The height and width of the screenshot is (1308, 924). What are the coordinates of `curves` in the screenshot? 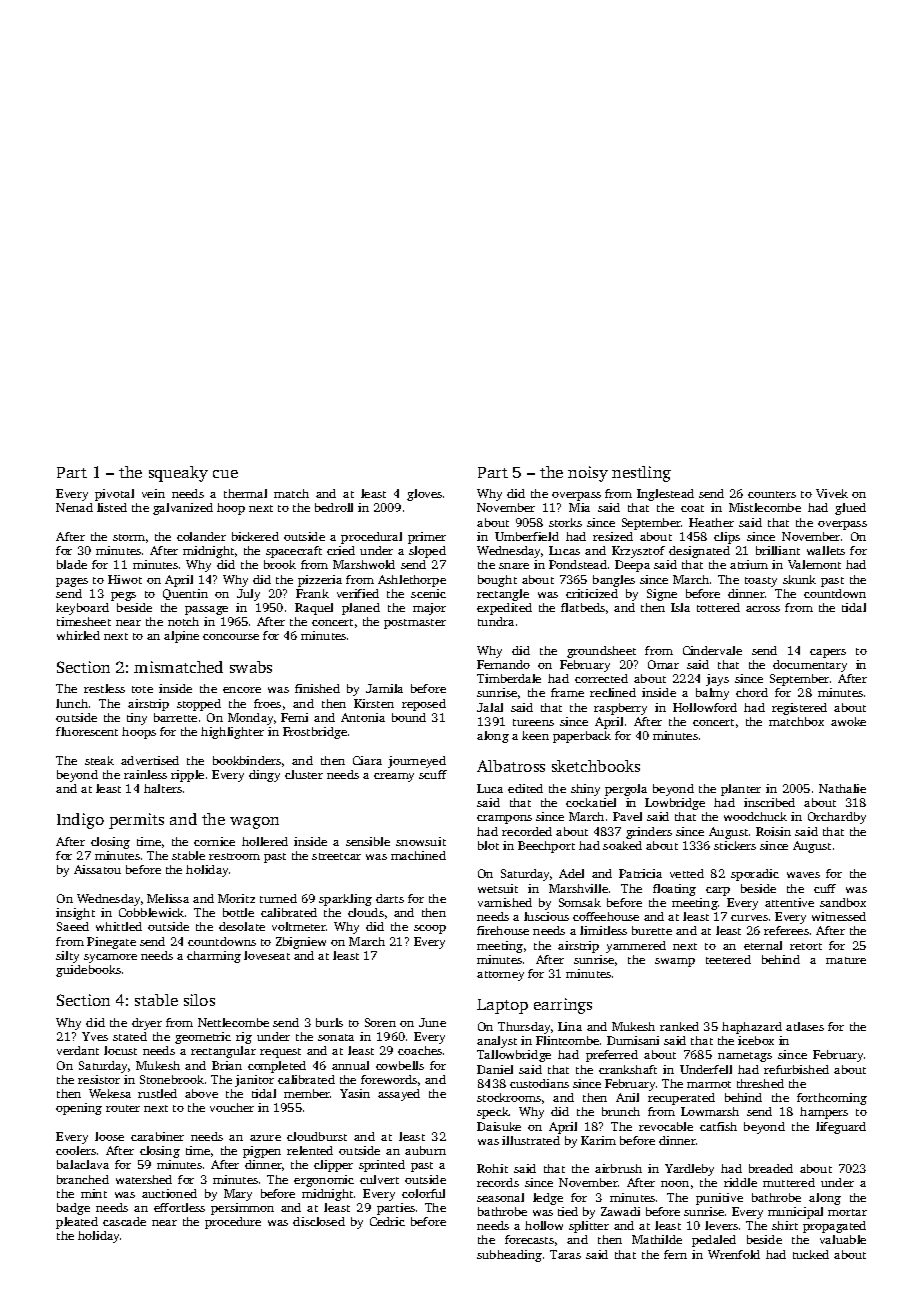 It's located at (749, 918).
